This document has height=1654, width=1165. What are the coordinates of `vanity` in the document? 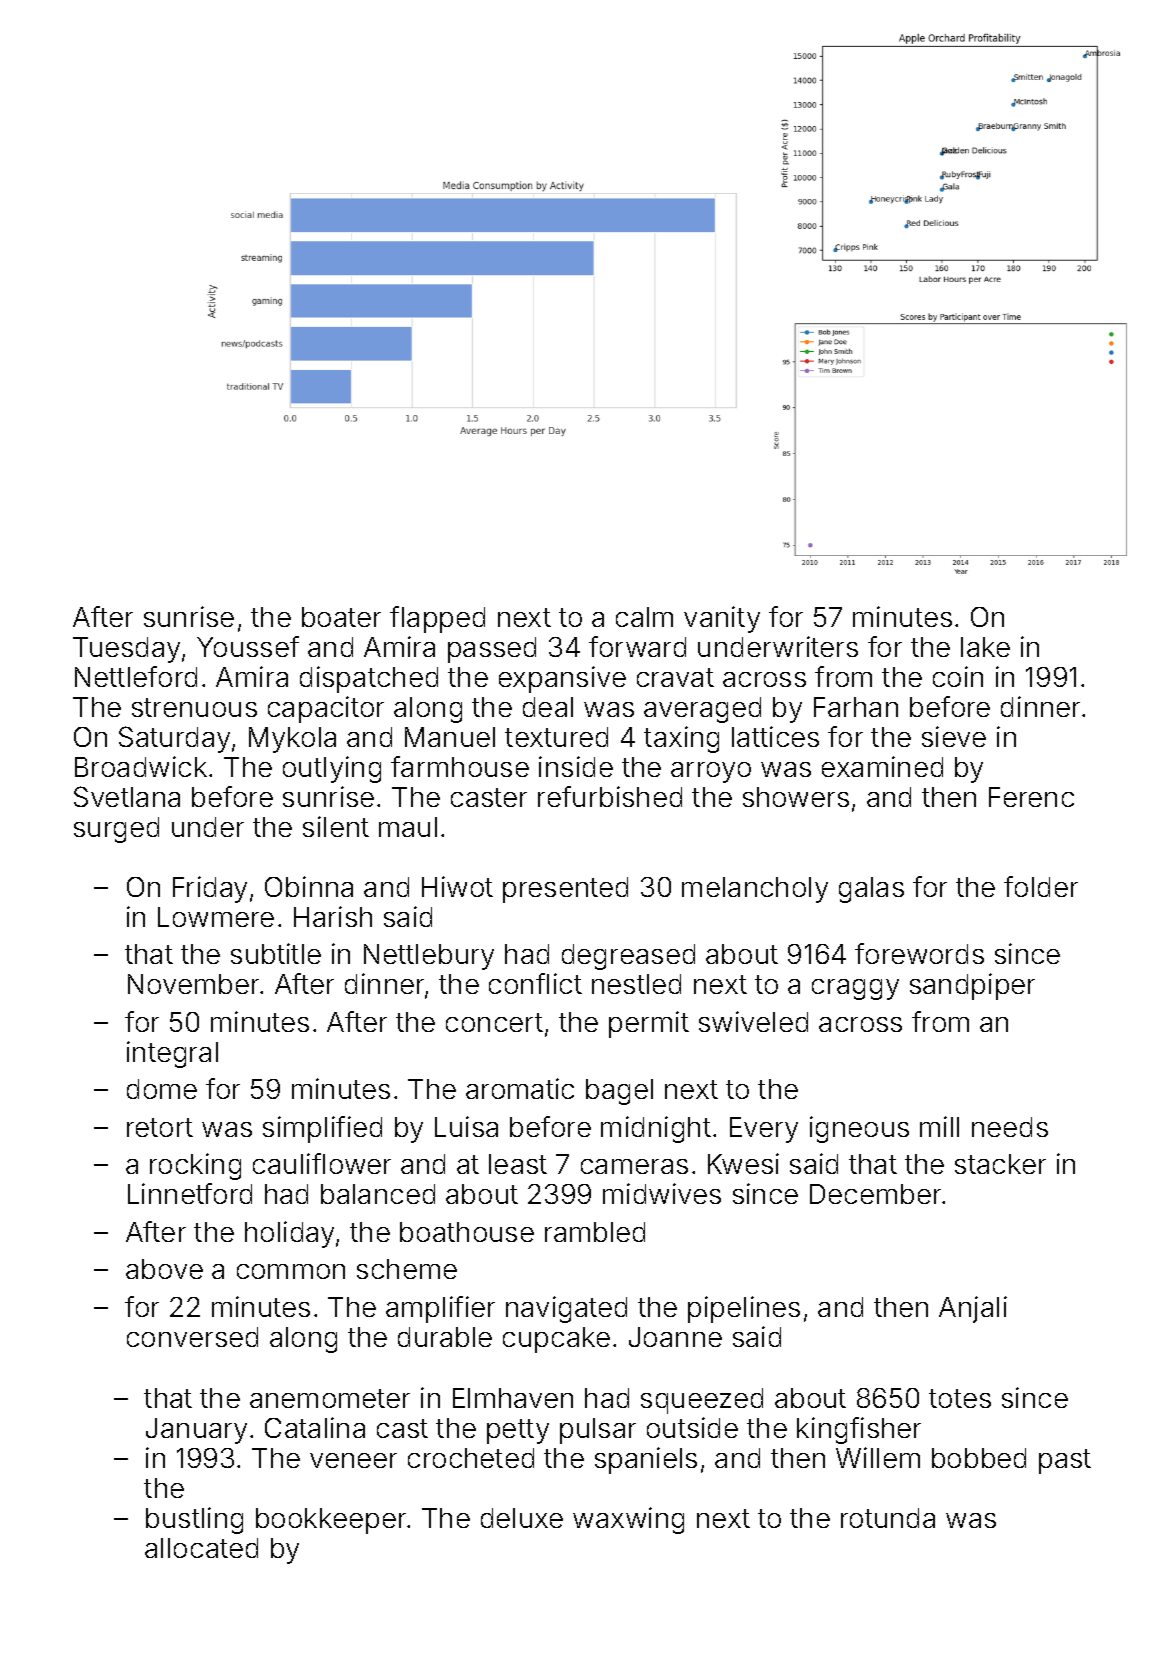 It's located at (722, 619).
